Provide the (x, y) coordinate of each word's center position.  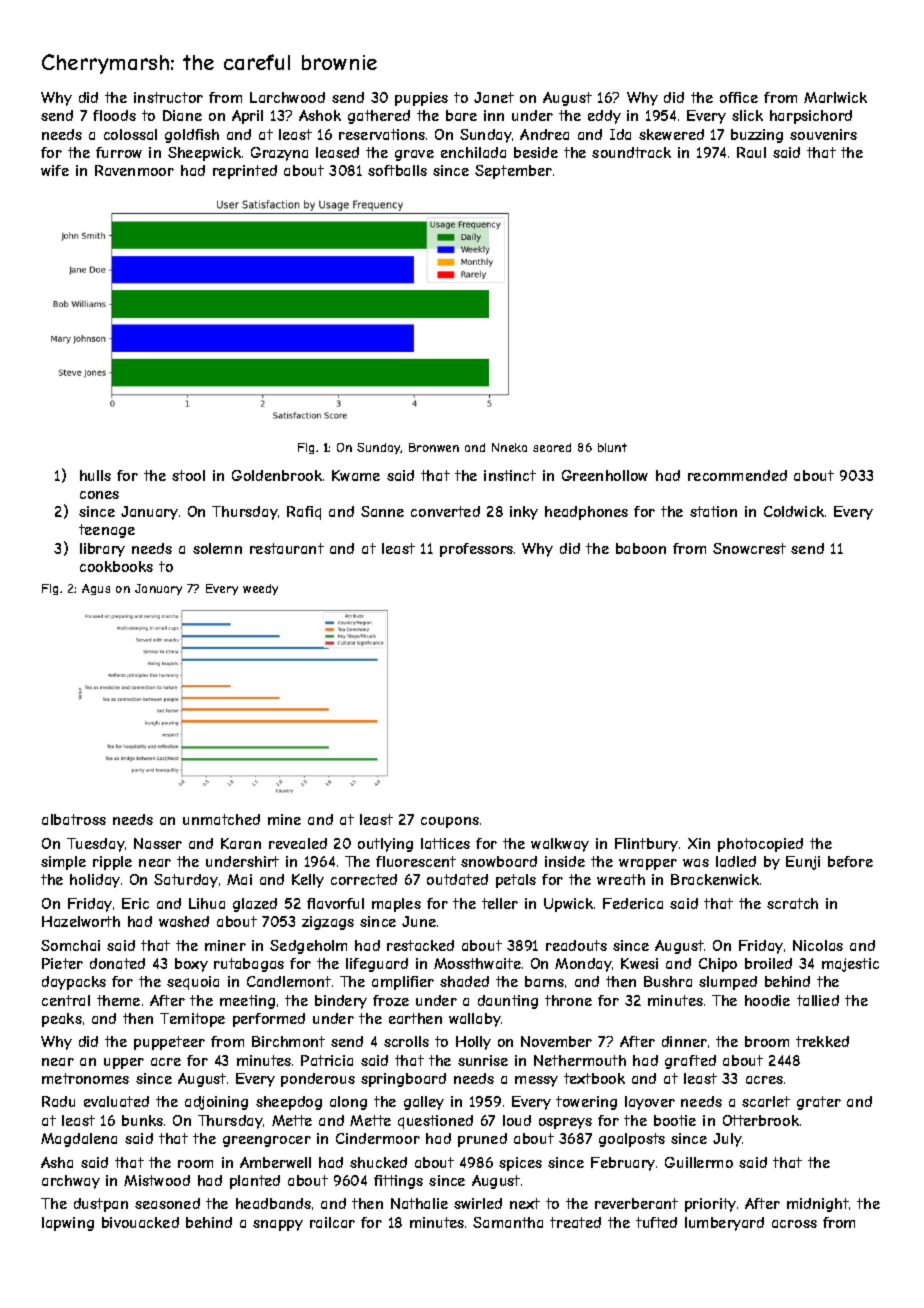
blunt (612, 447)
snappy (278, 1225)
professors (476, 550)
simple (63, 863)
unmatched (221, 819)
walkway (560, 845)
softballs (397, 170)
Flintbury (646, 845)
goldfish (192, 136)
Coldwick (794, 511)
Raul (751, 152)
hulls (95, 475)
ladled (736, 861)
